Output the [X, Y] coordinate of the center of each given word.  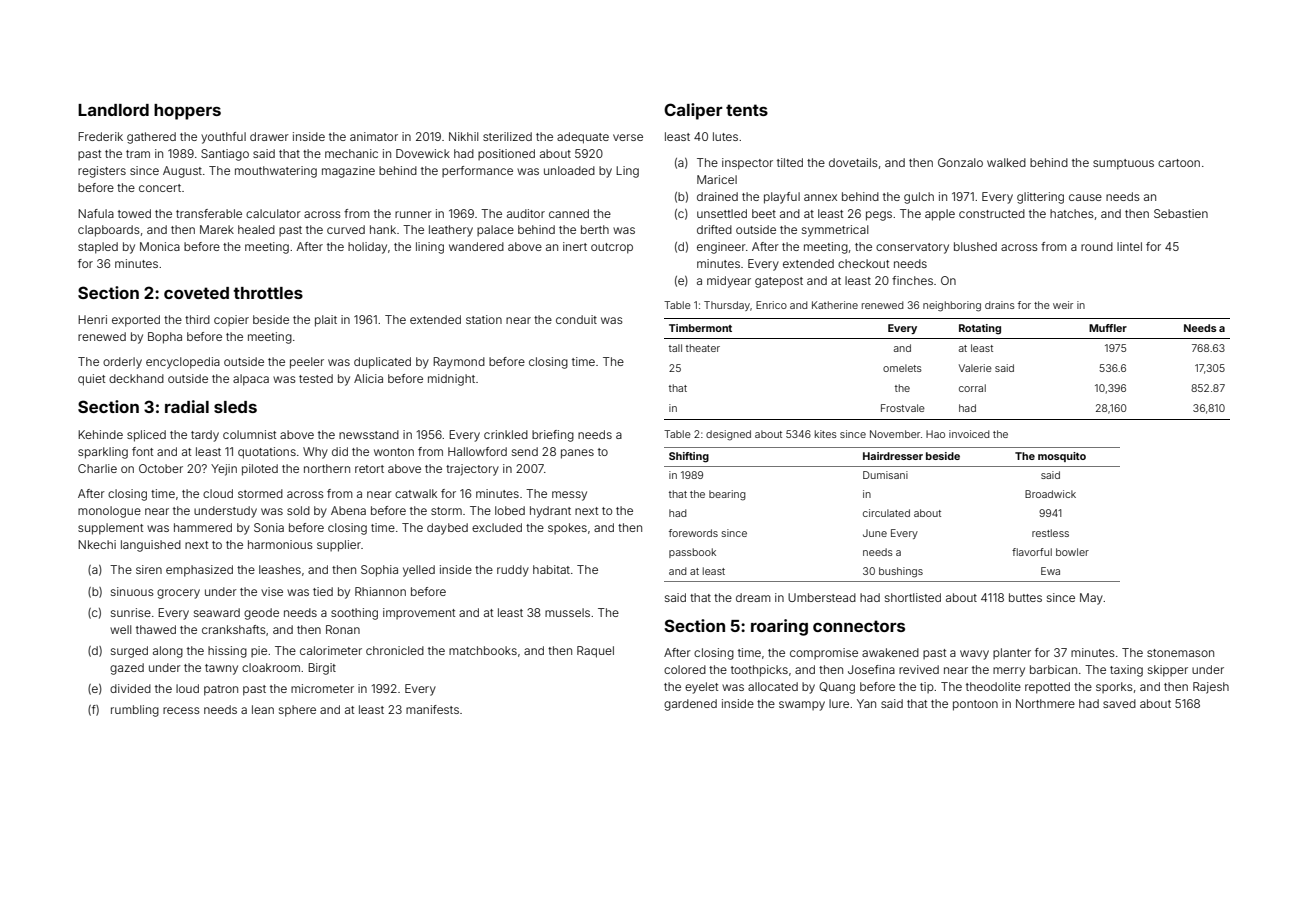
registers [102, 172]
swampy [802, 706]
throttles [268, 293]
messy [569, 496]
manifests [432, 709]
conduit [576, 319]
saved [1119, 703]
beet [764, 213]
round [1097, 246]
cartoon [1179, 163]
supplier [339, 546]
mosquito [1062, 457]
